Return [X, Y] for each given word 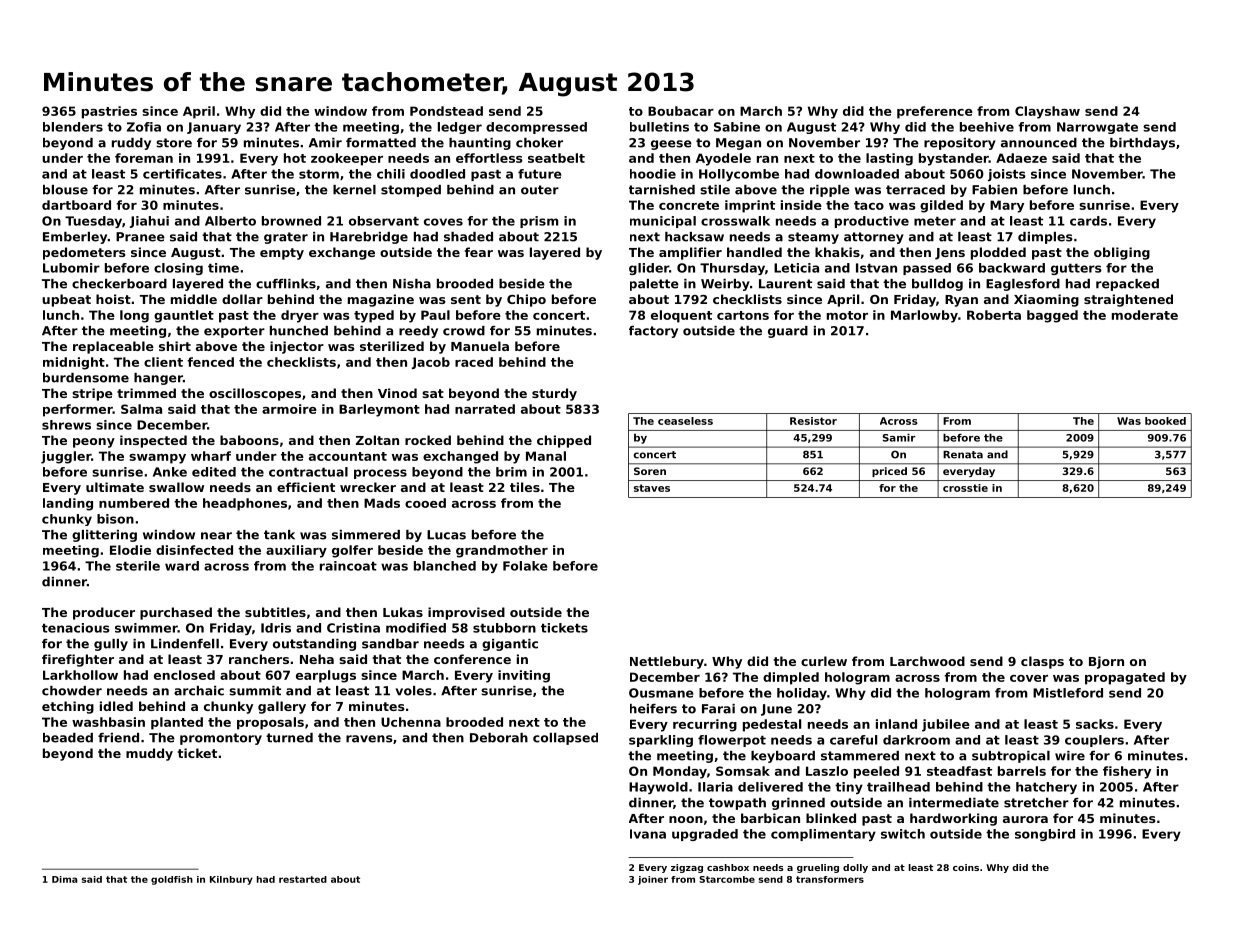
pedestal [772, 725]
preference [935, 112]
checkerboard [119, 284]
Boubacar [681, 111]
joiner [653, 880]
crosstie [965, 488]
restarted [303, 879]
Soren [650, 471]
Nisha [412, 284]
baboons [249, 440]
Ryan [961, 301]
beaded [68, 738]
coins [966, 867]
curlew [824, 661]
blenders [73, 127]
